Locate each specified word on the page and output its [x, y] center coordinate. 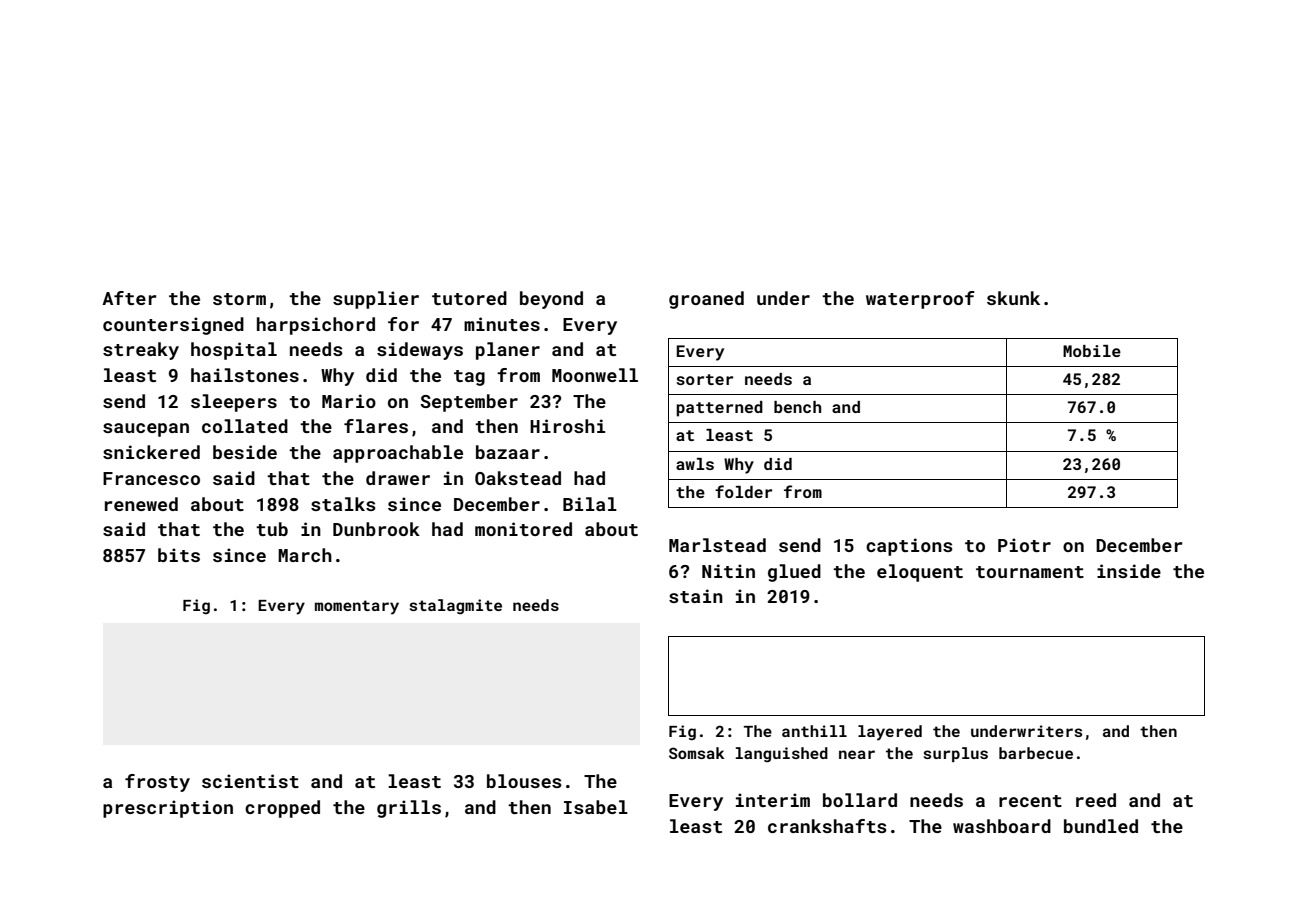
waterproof [920, 300]
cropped [282, 809]
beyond [551, 300]
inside [1129, 571]
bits [179, 555]
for [403, 324]
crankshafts [827, 826]
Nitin [728, 571]
